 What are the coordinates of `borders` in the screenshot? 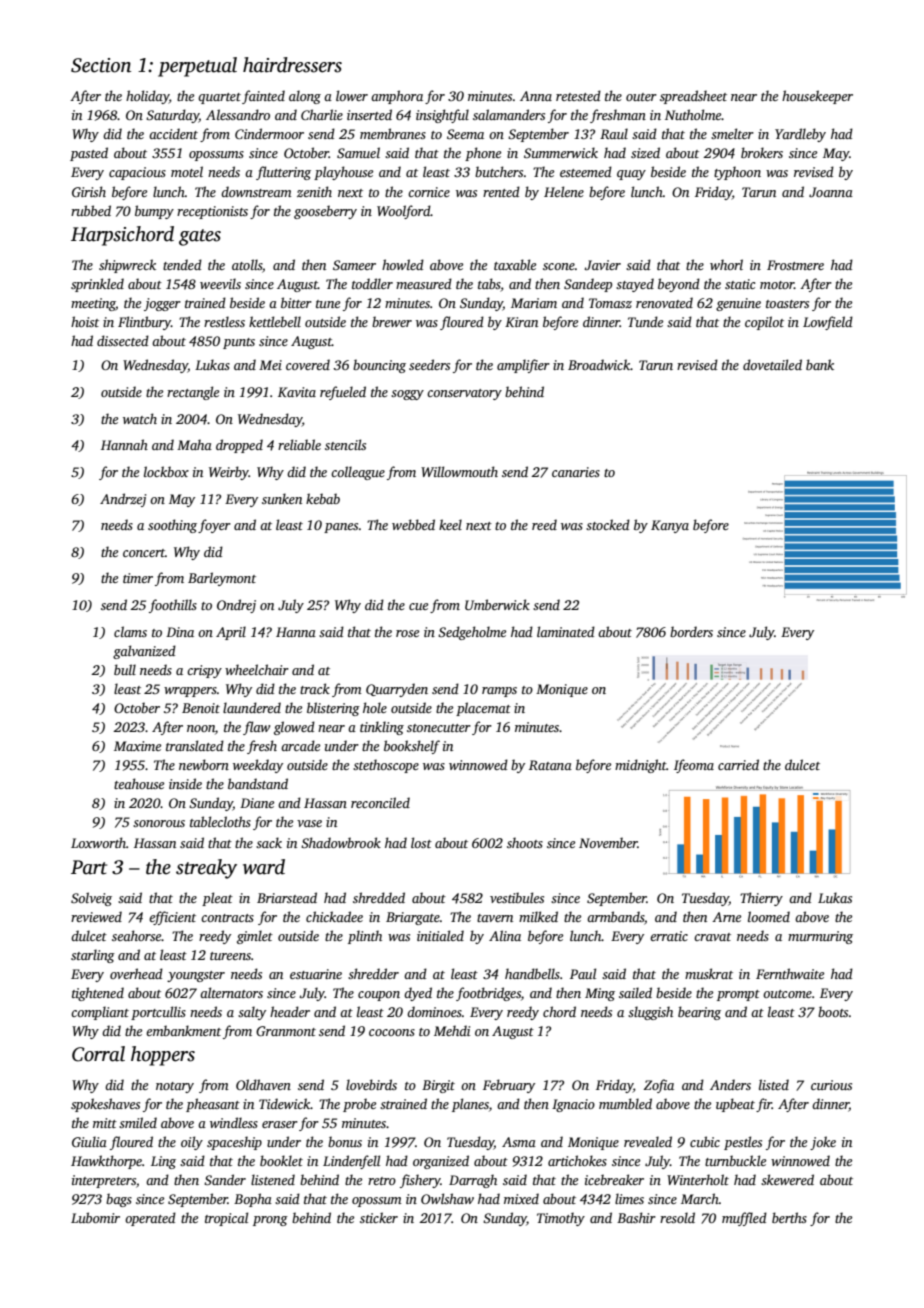 It's located at (691, 631).
